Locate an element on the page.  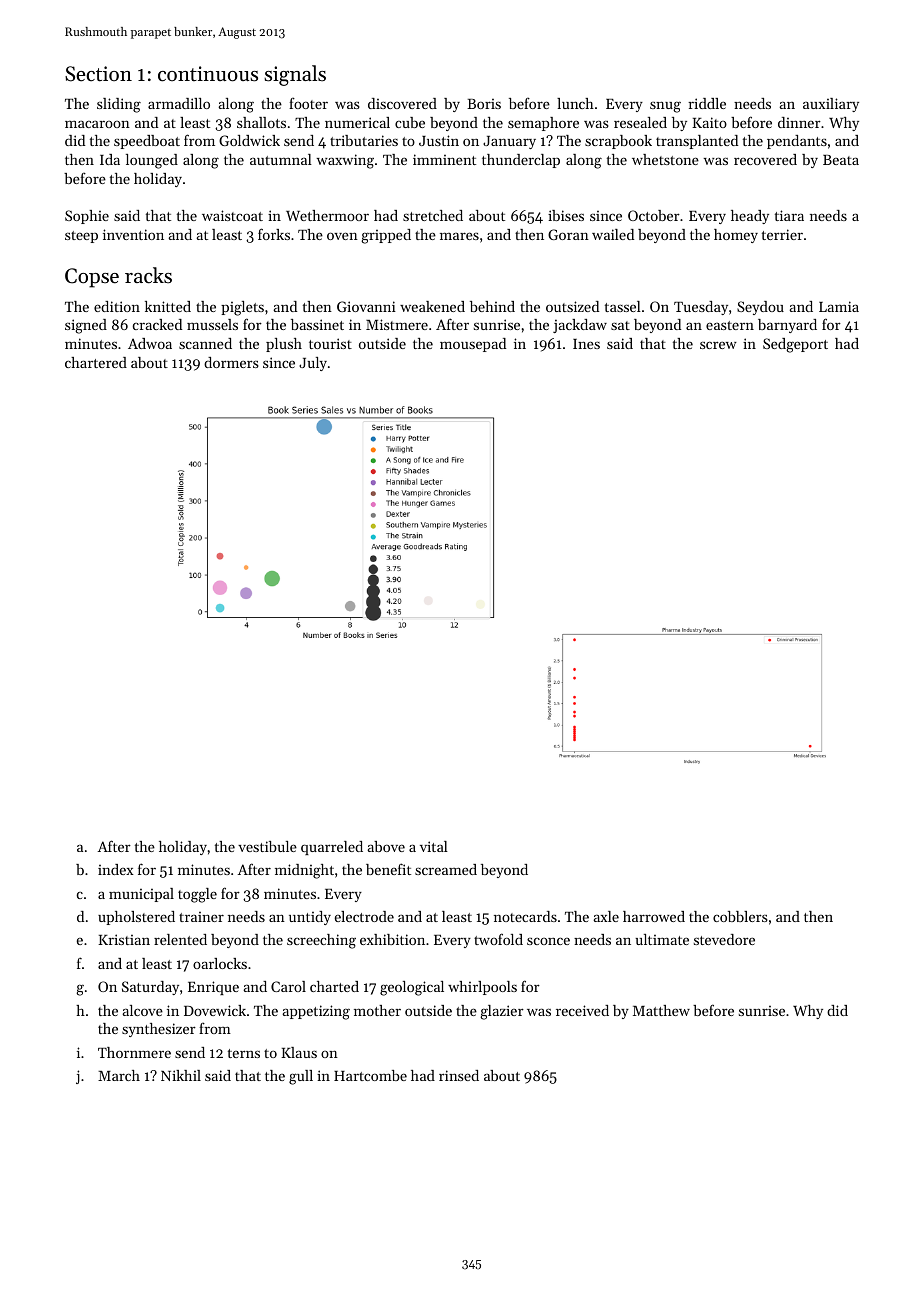
cobblers is located at coordinates (740, 916).
